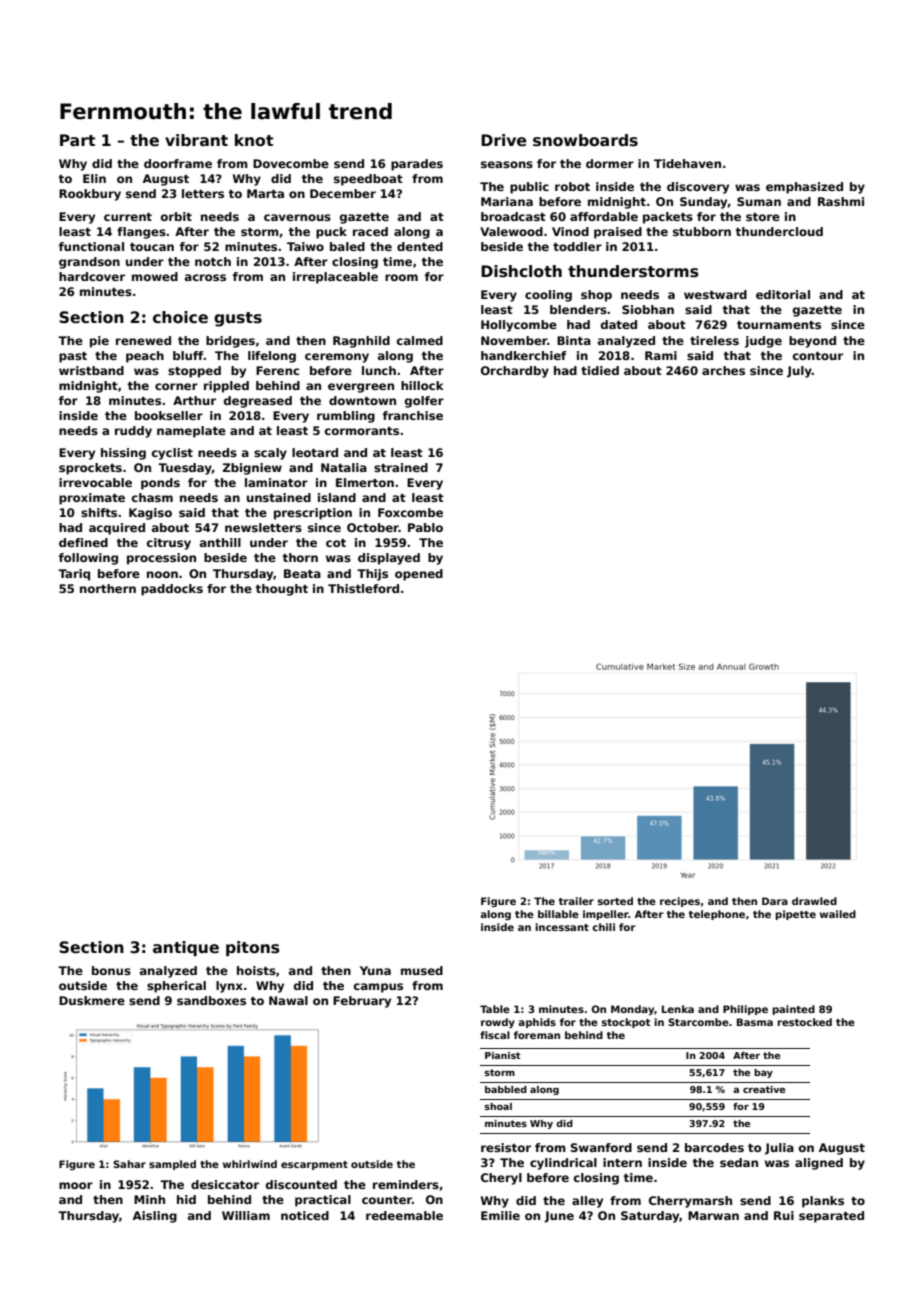 The height and width of the screenshot is (1308, 924). What do you see at coordinates (503, 1055) in the screenshot?
I see `Pianist` at bounding box center [503, 1055].
